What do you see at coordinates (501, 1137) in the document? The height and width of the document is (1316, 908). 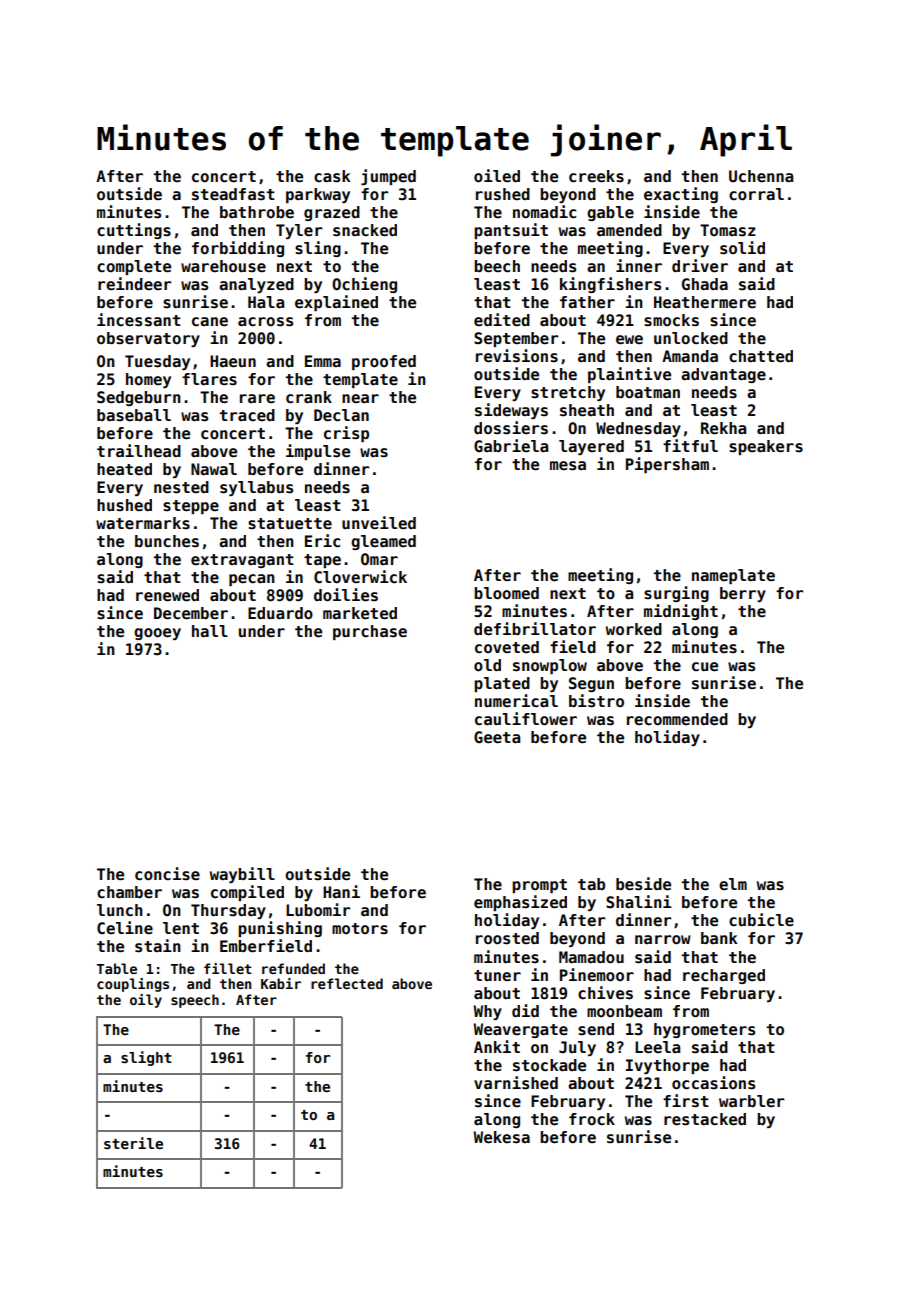 I see `Wekesa` at bounding box center [501, 1137].
